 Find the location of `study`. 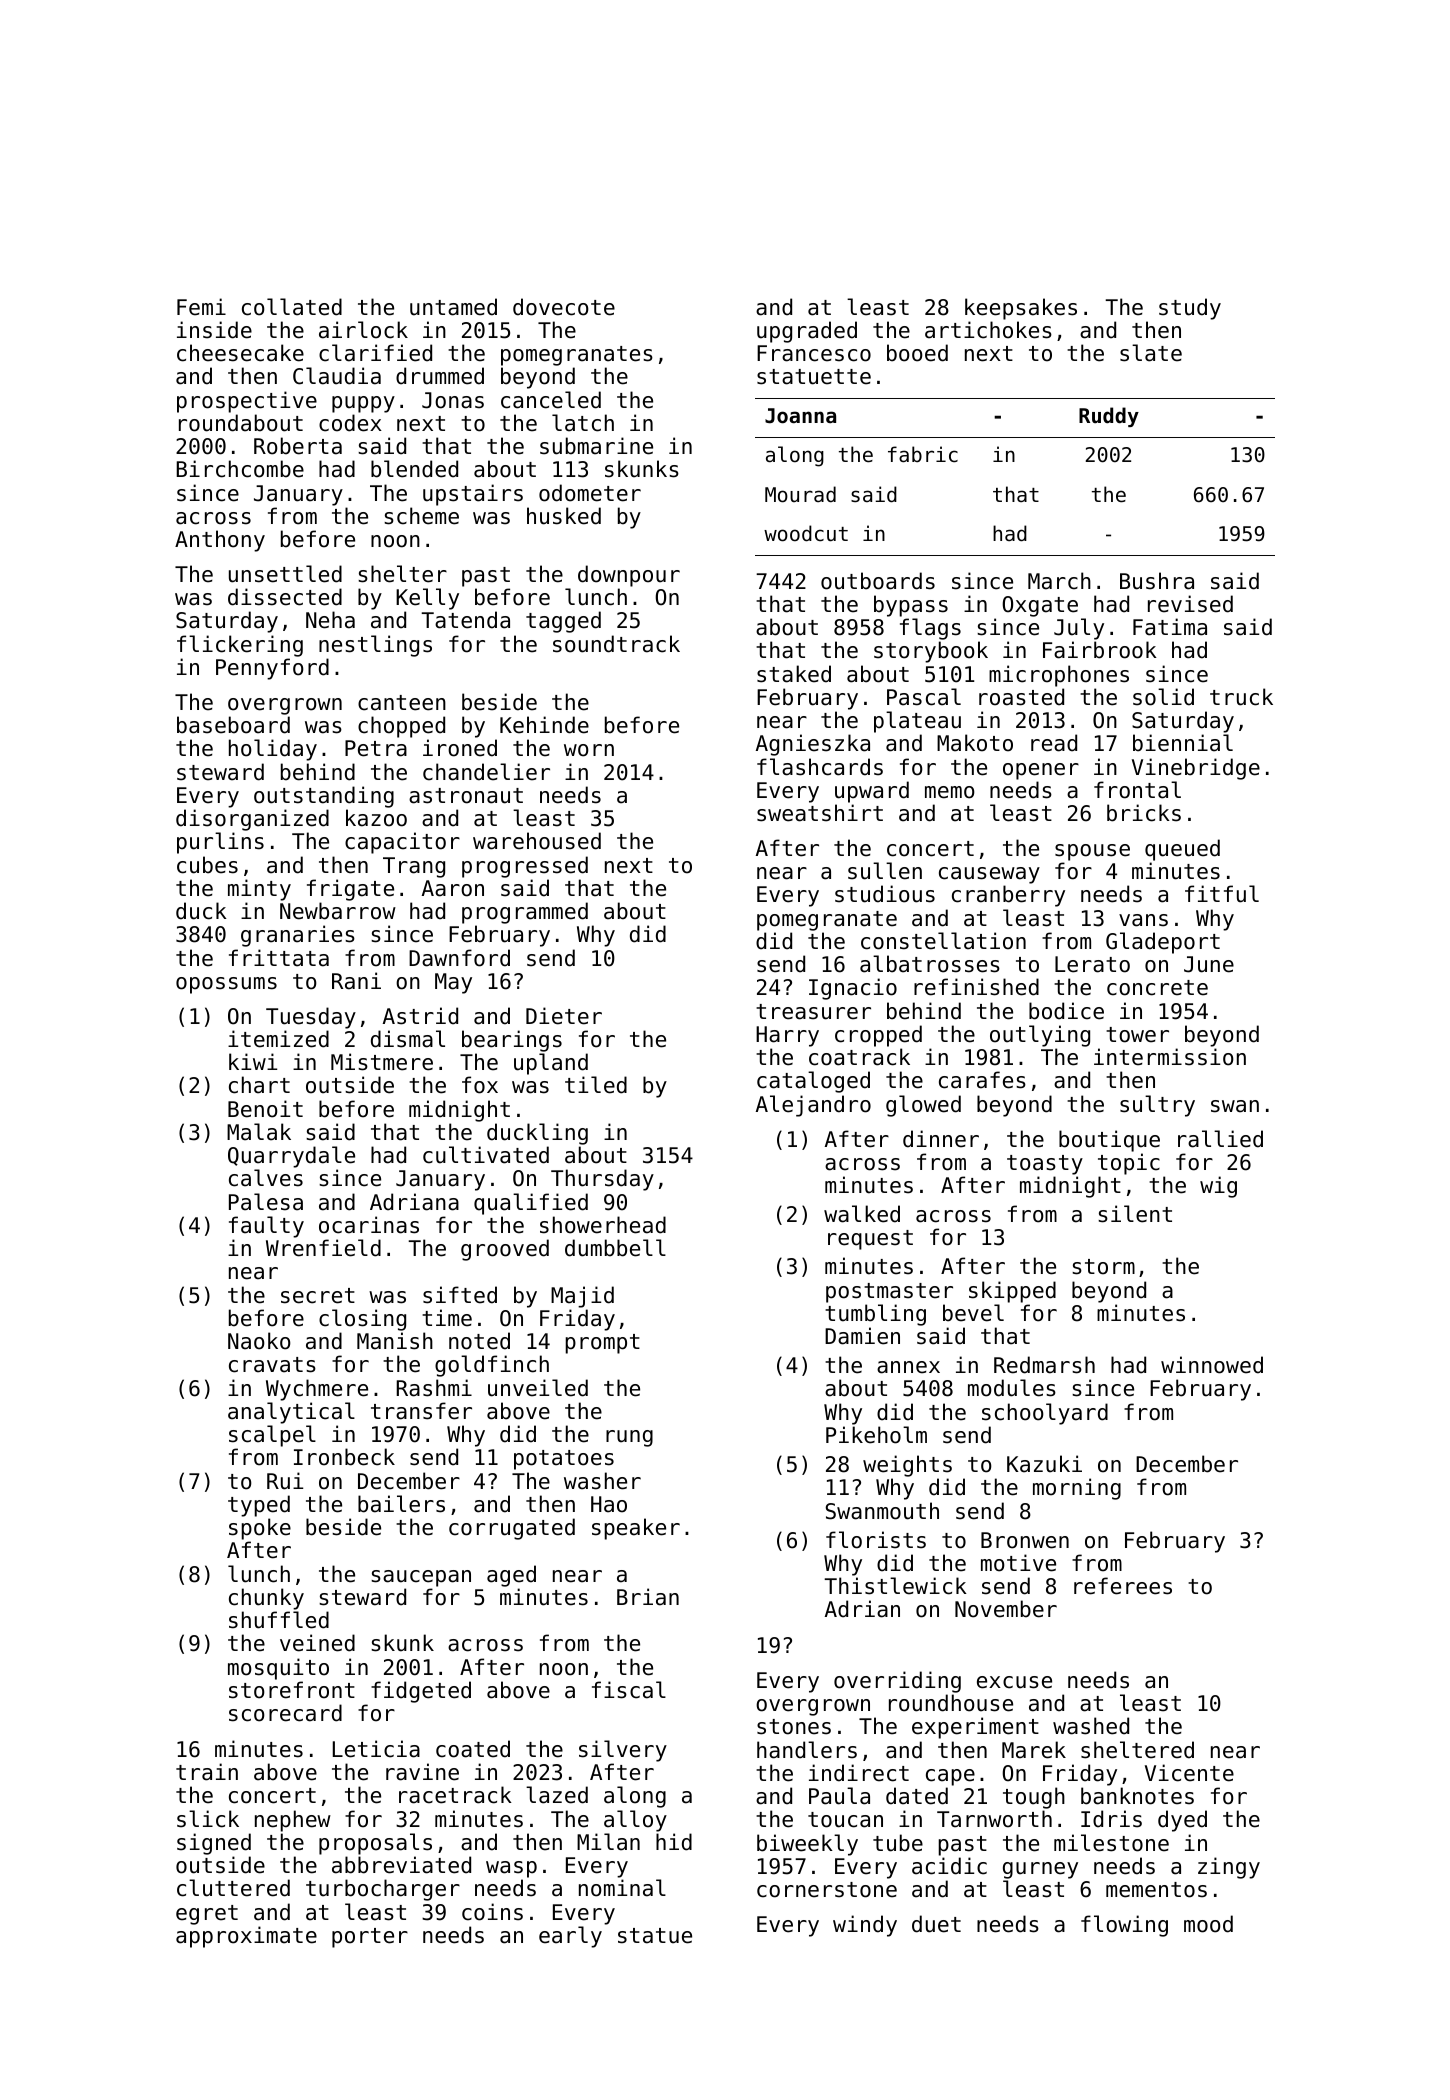

study is located at coordinates (1190, 309).
